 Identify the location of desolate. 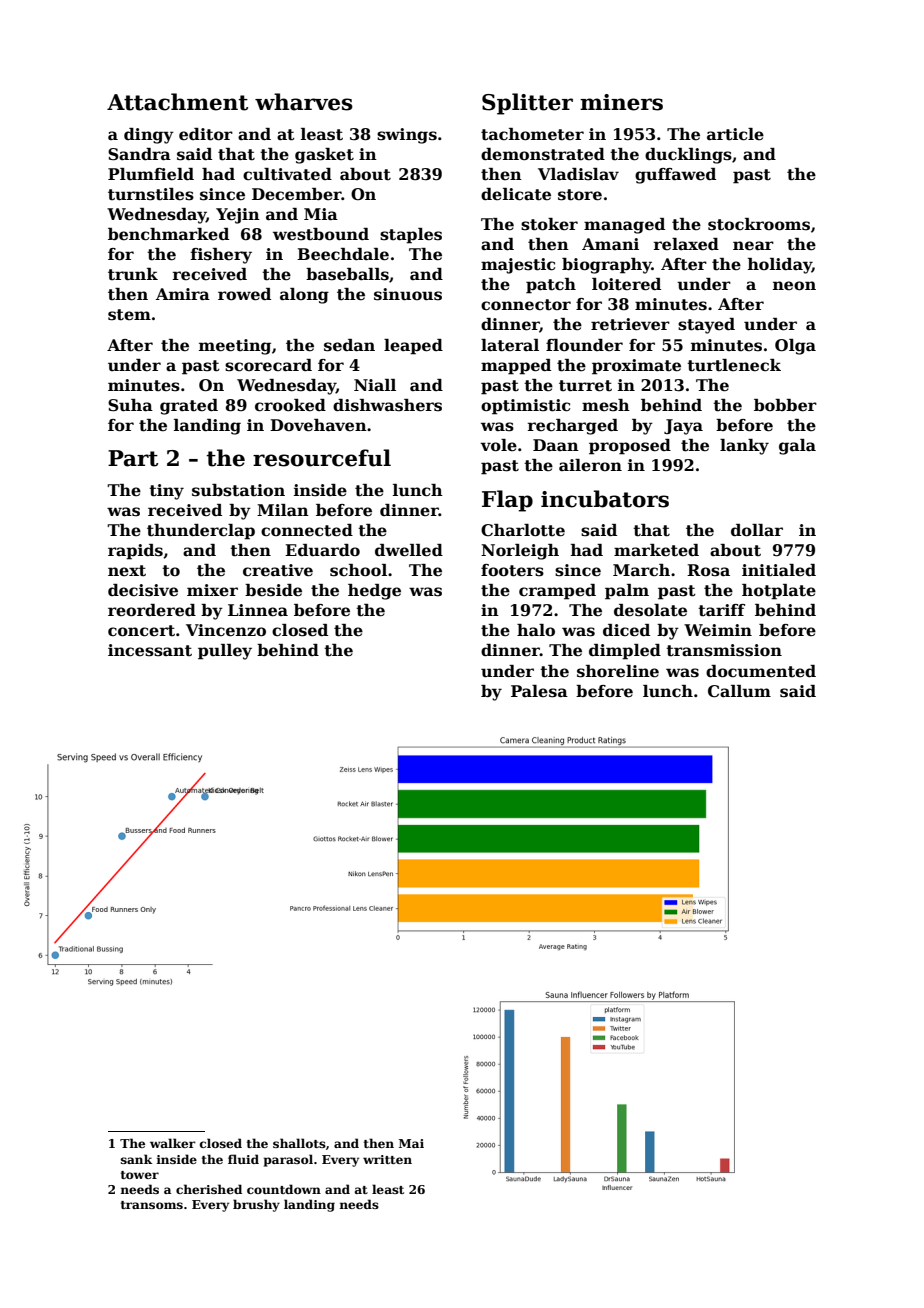
(650, 610).
